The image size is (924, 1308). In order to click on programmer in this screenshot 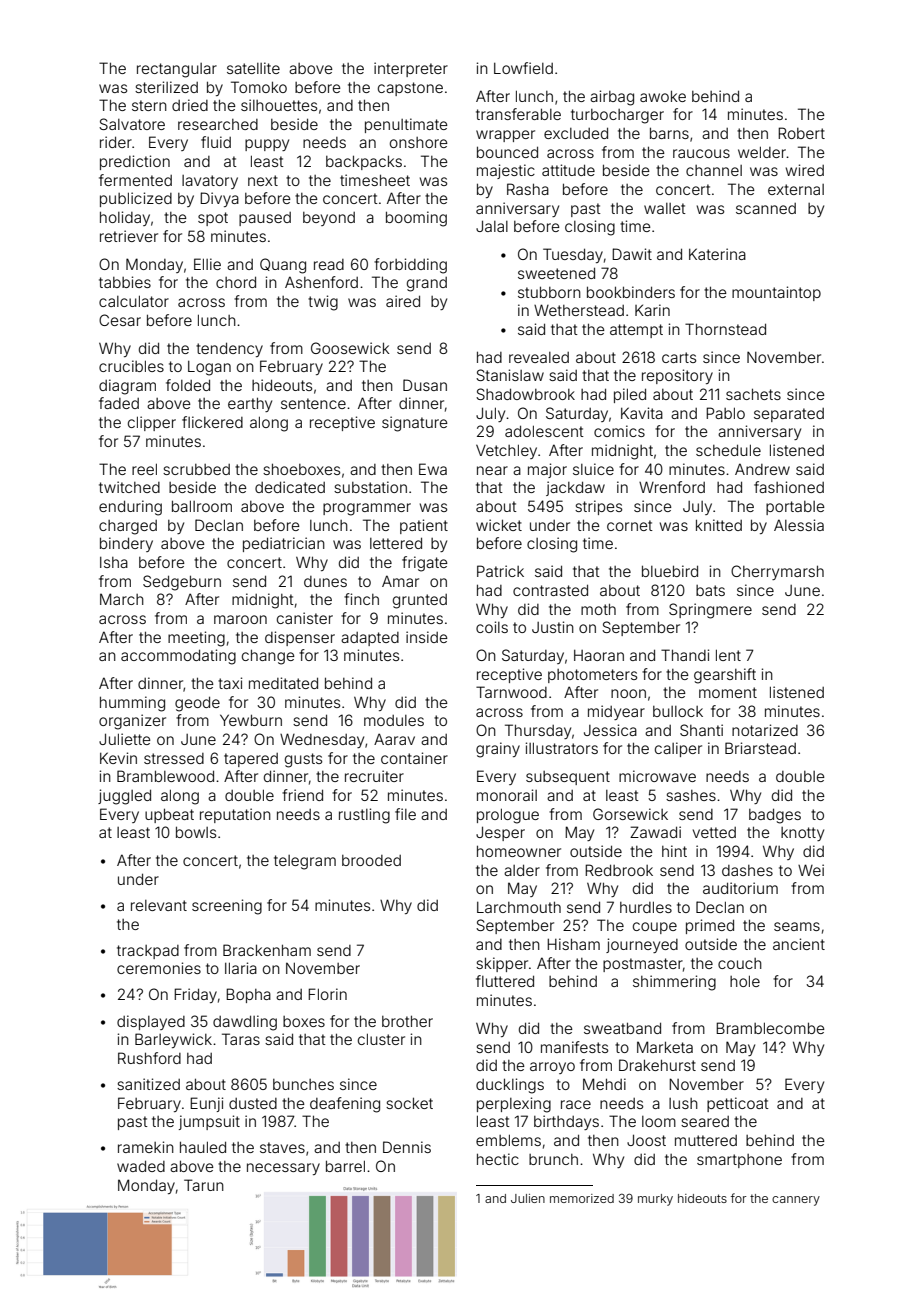, I will do `click(367, 509)`.
